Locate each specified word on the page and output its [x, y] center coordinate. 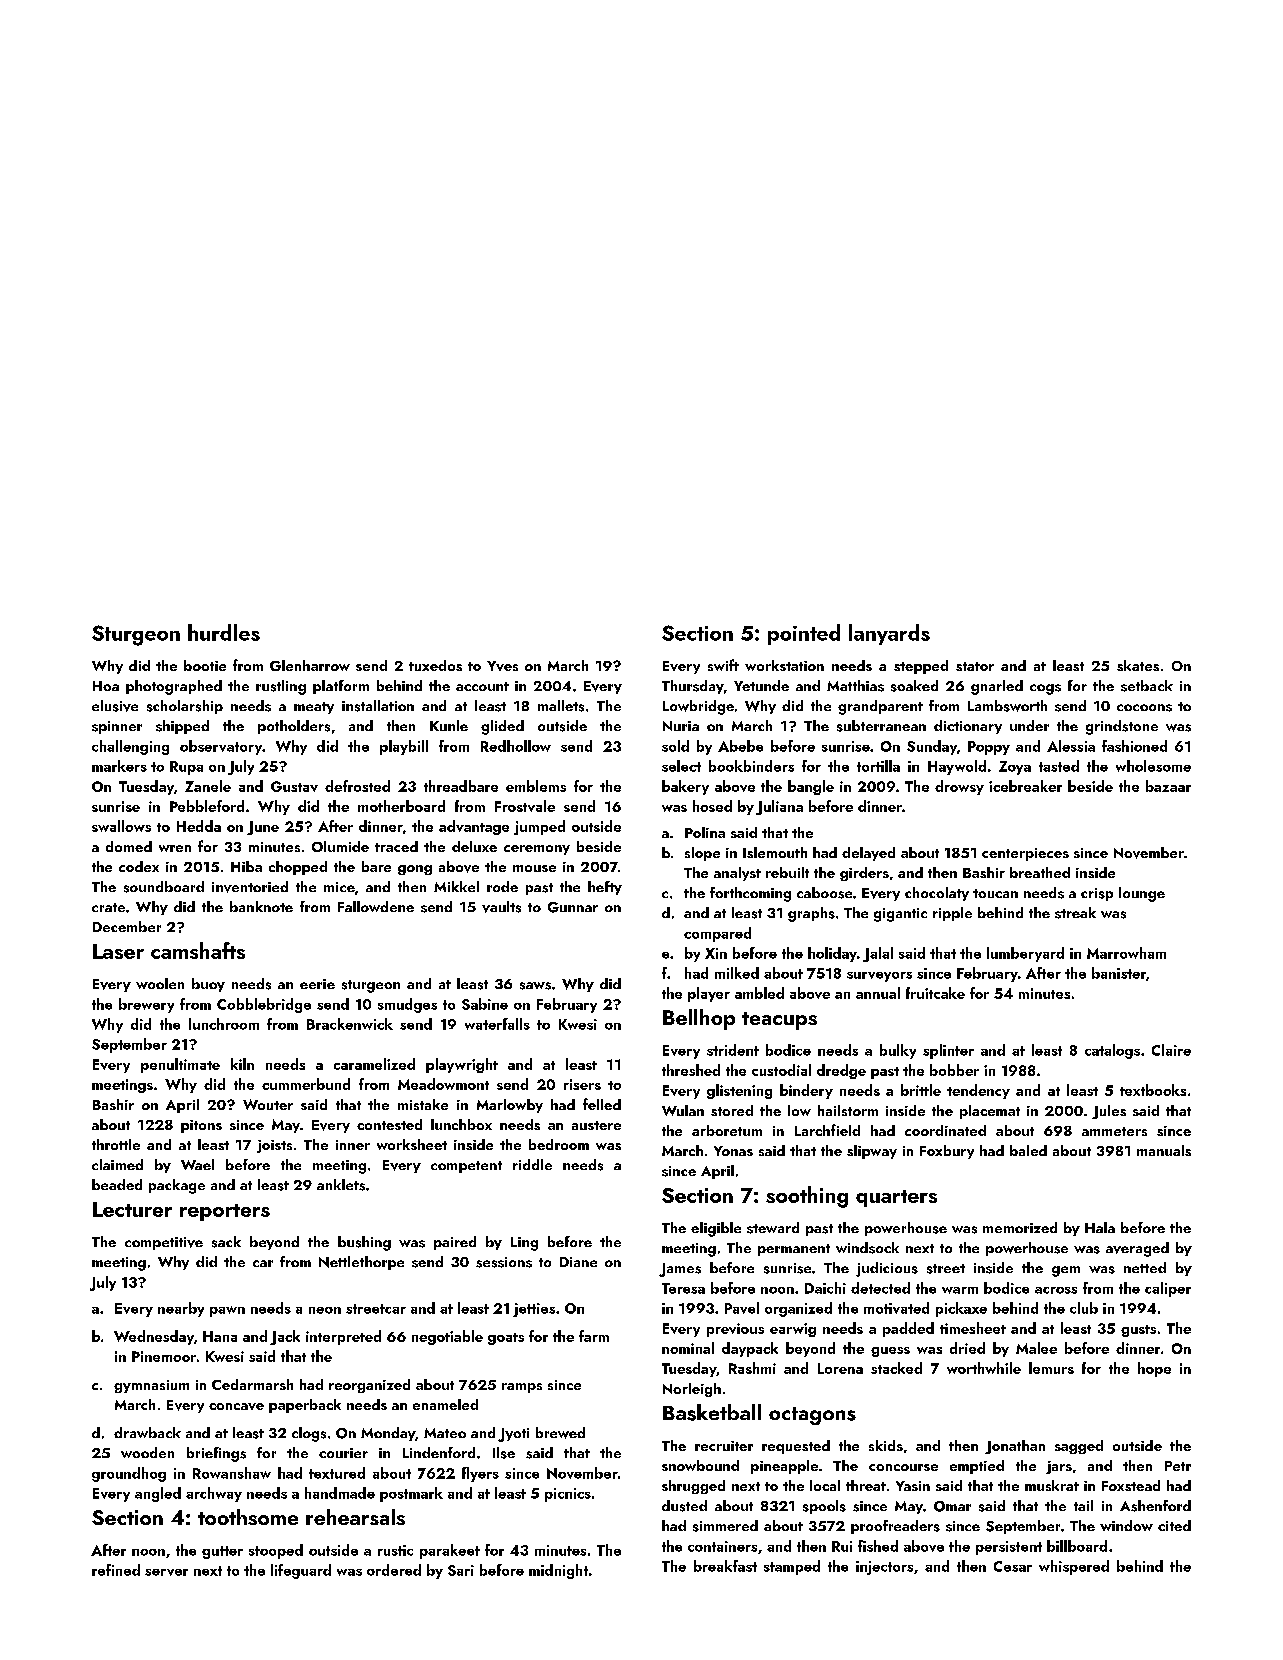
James [680, 1270]
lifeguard [301, 1571]
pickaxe [961, 1309]
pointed [804, 634]
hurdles [224, 632]
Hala [1100, 1227]
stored [732, 1110]
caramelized [374, 1064]
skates [1138, 665]
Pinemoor [164, 1356]
